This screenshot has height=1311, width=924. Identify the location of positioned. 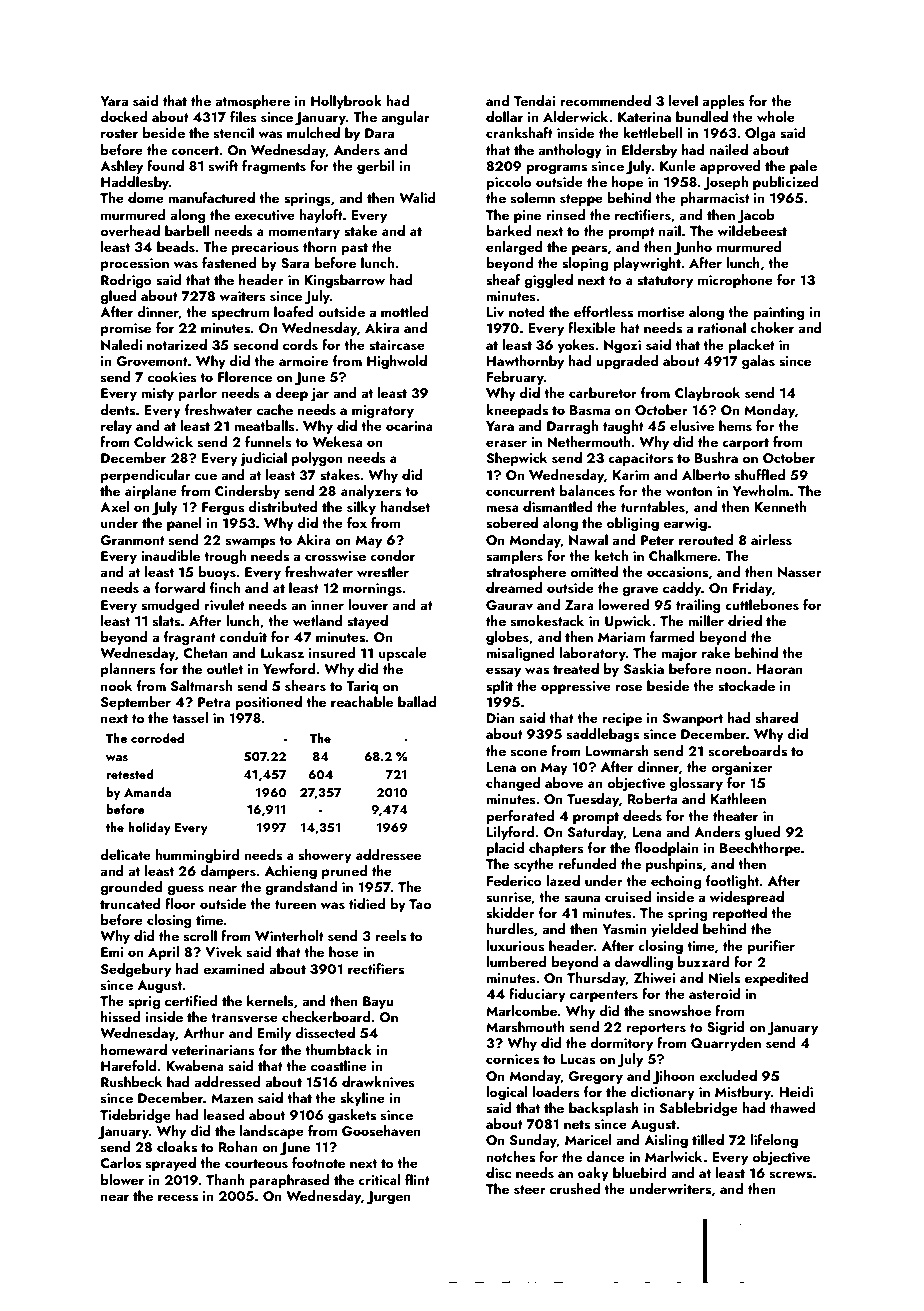
(268, 703).
